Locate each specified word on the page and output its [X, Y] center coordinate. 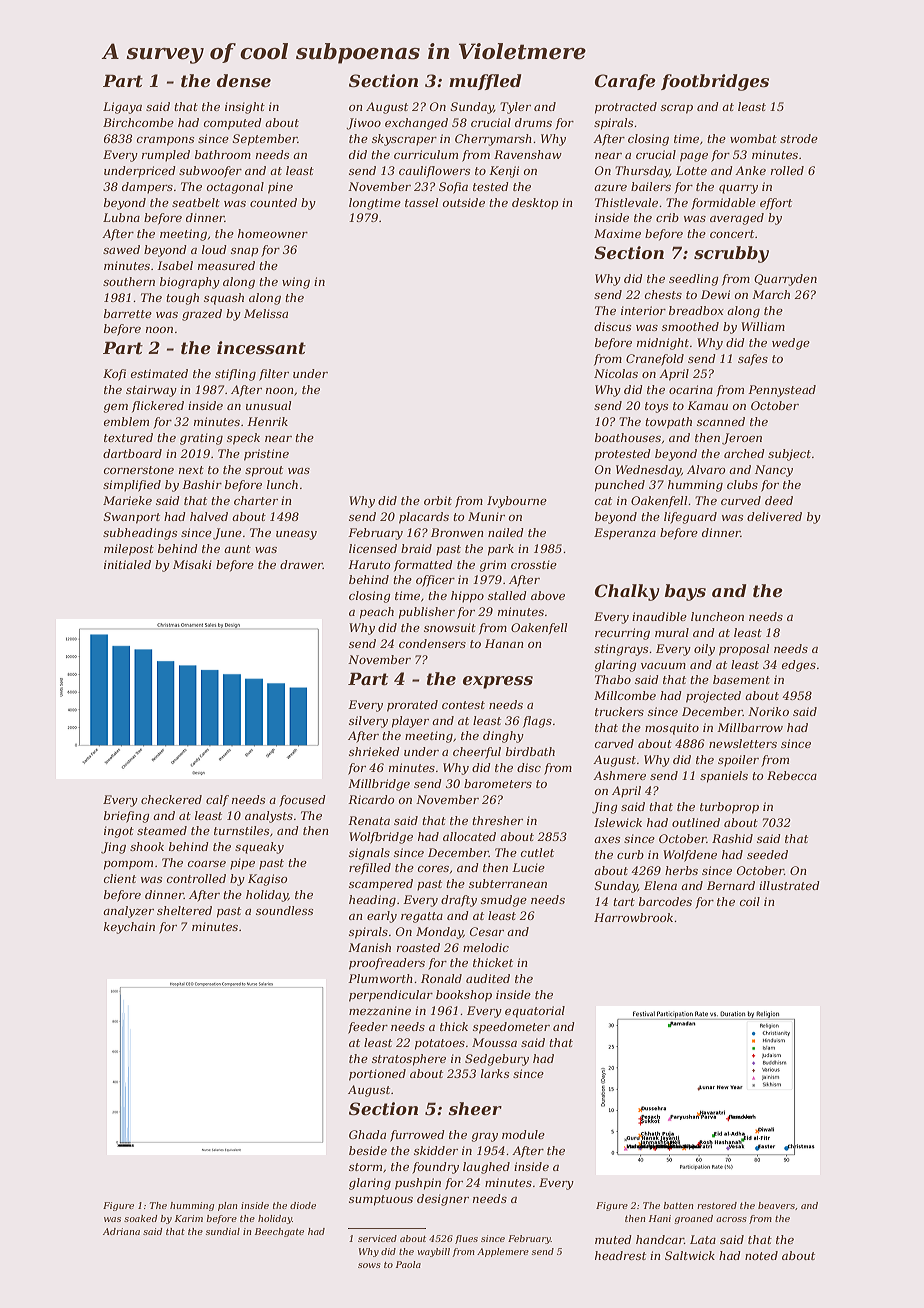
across [731, 1219]
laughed [486, 1168]
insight [245, 108]
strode [799, 138]
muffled [485, 82]
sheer [475, 1109]
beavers [776, 1205]
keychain [129, 928]
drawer [301, 564]
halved [209, 516]
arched [744, 453]
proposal [744, 650]
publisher [427, 613]
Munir [486, 516]
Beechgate [279, 1232]
